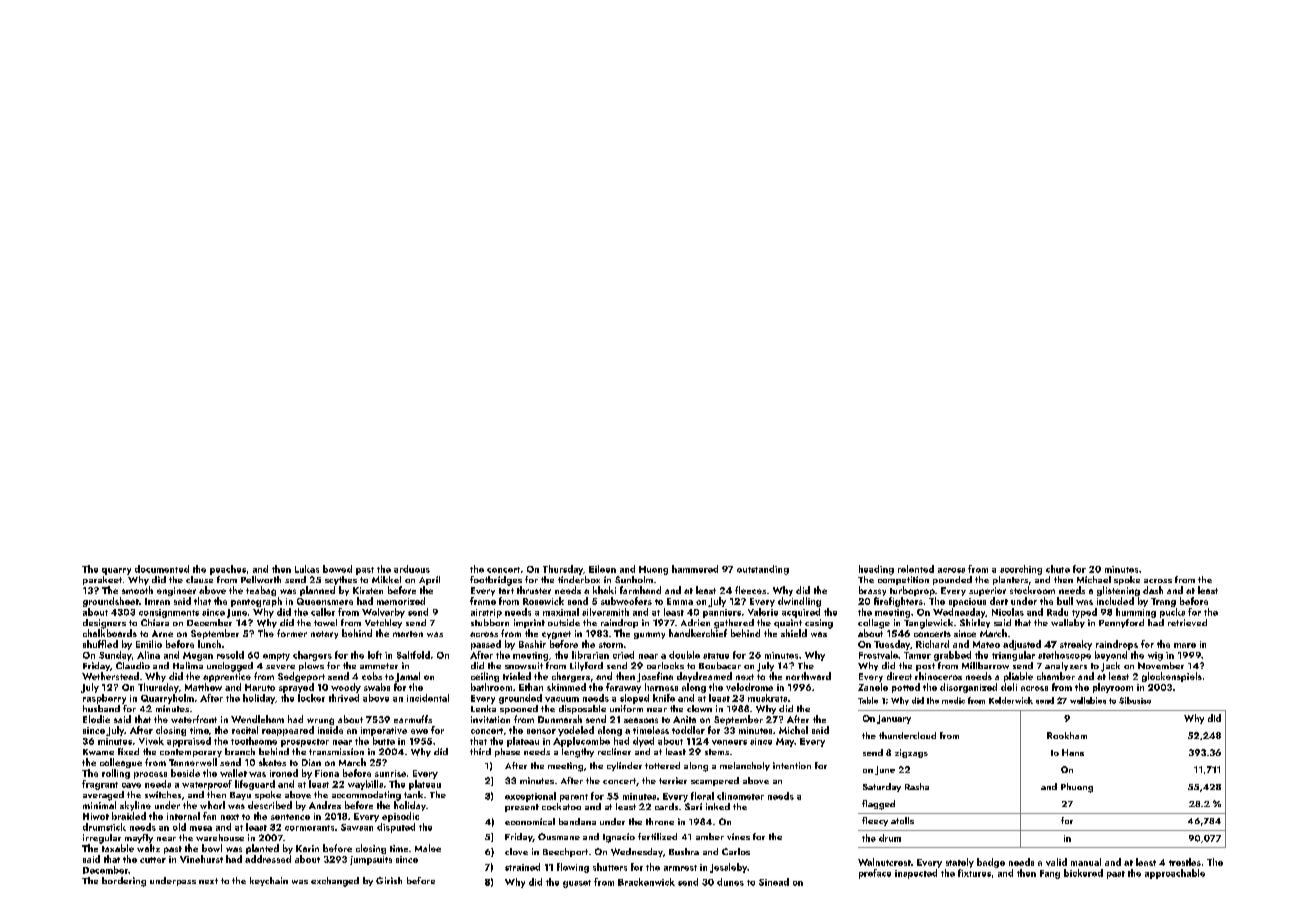  What do you see at coordinates (1135, 700) in the screenshot?
I see `Sibusiso` at bounding box center [1135, 700].
